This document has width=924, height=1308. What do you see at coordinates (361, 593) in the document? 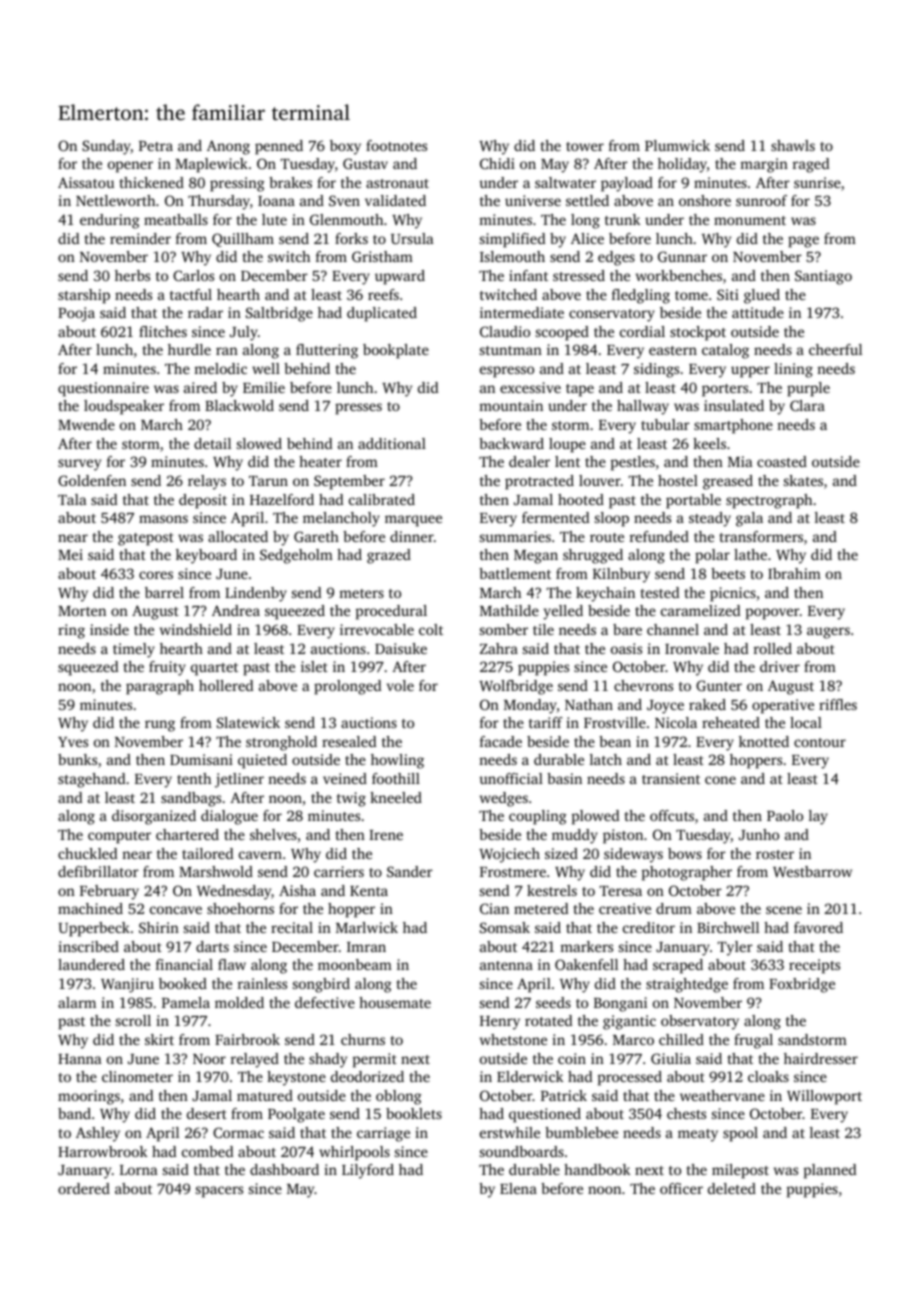
I see `meters` at bounding box center [361, 593].
